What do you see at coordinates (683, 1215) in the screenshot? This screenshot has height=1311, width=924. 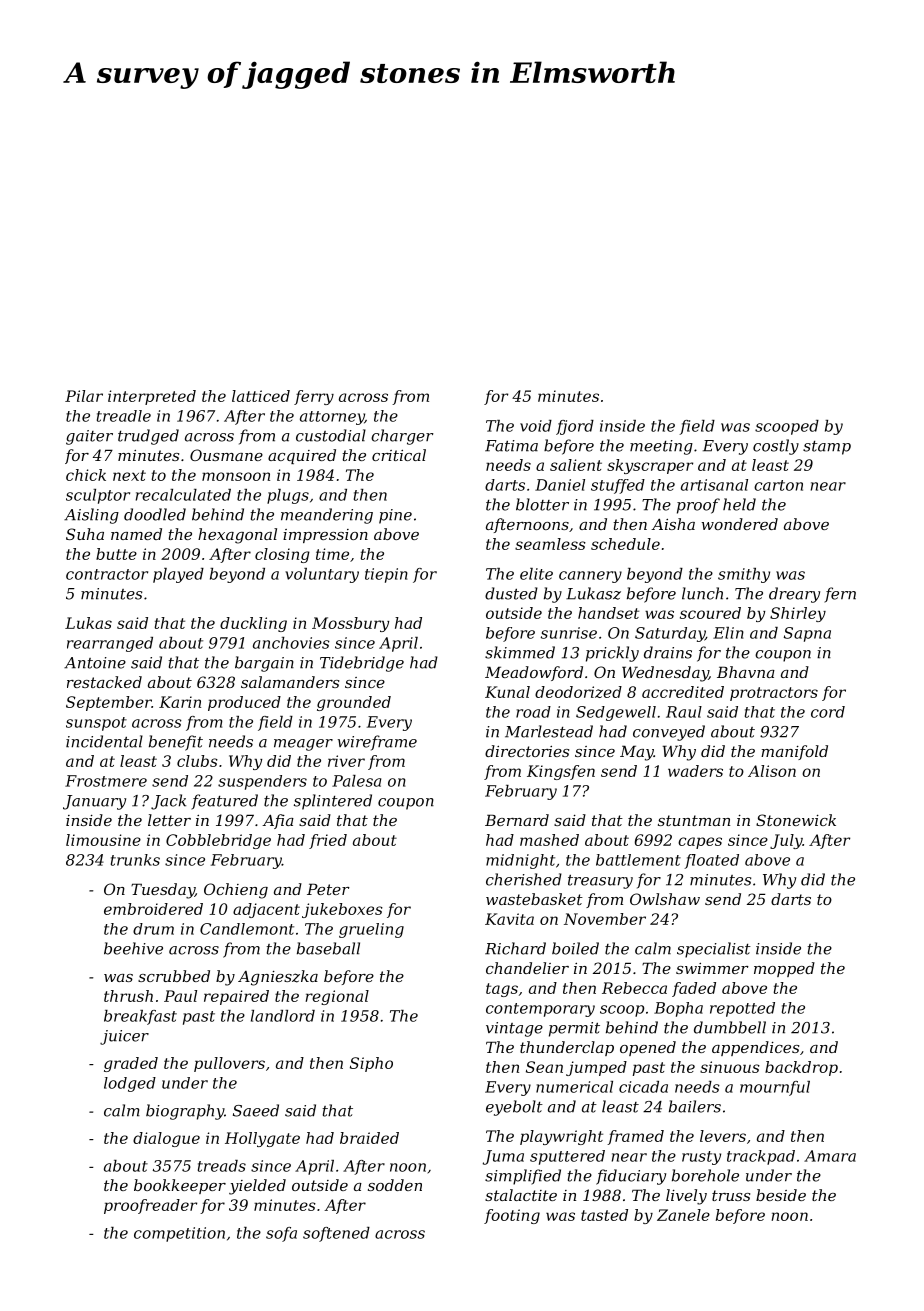 I see `Zanele` at bounding box center [683, 1215].
